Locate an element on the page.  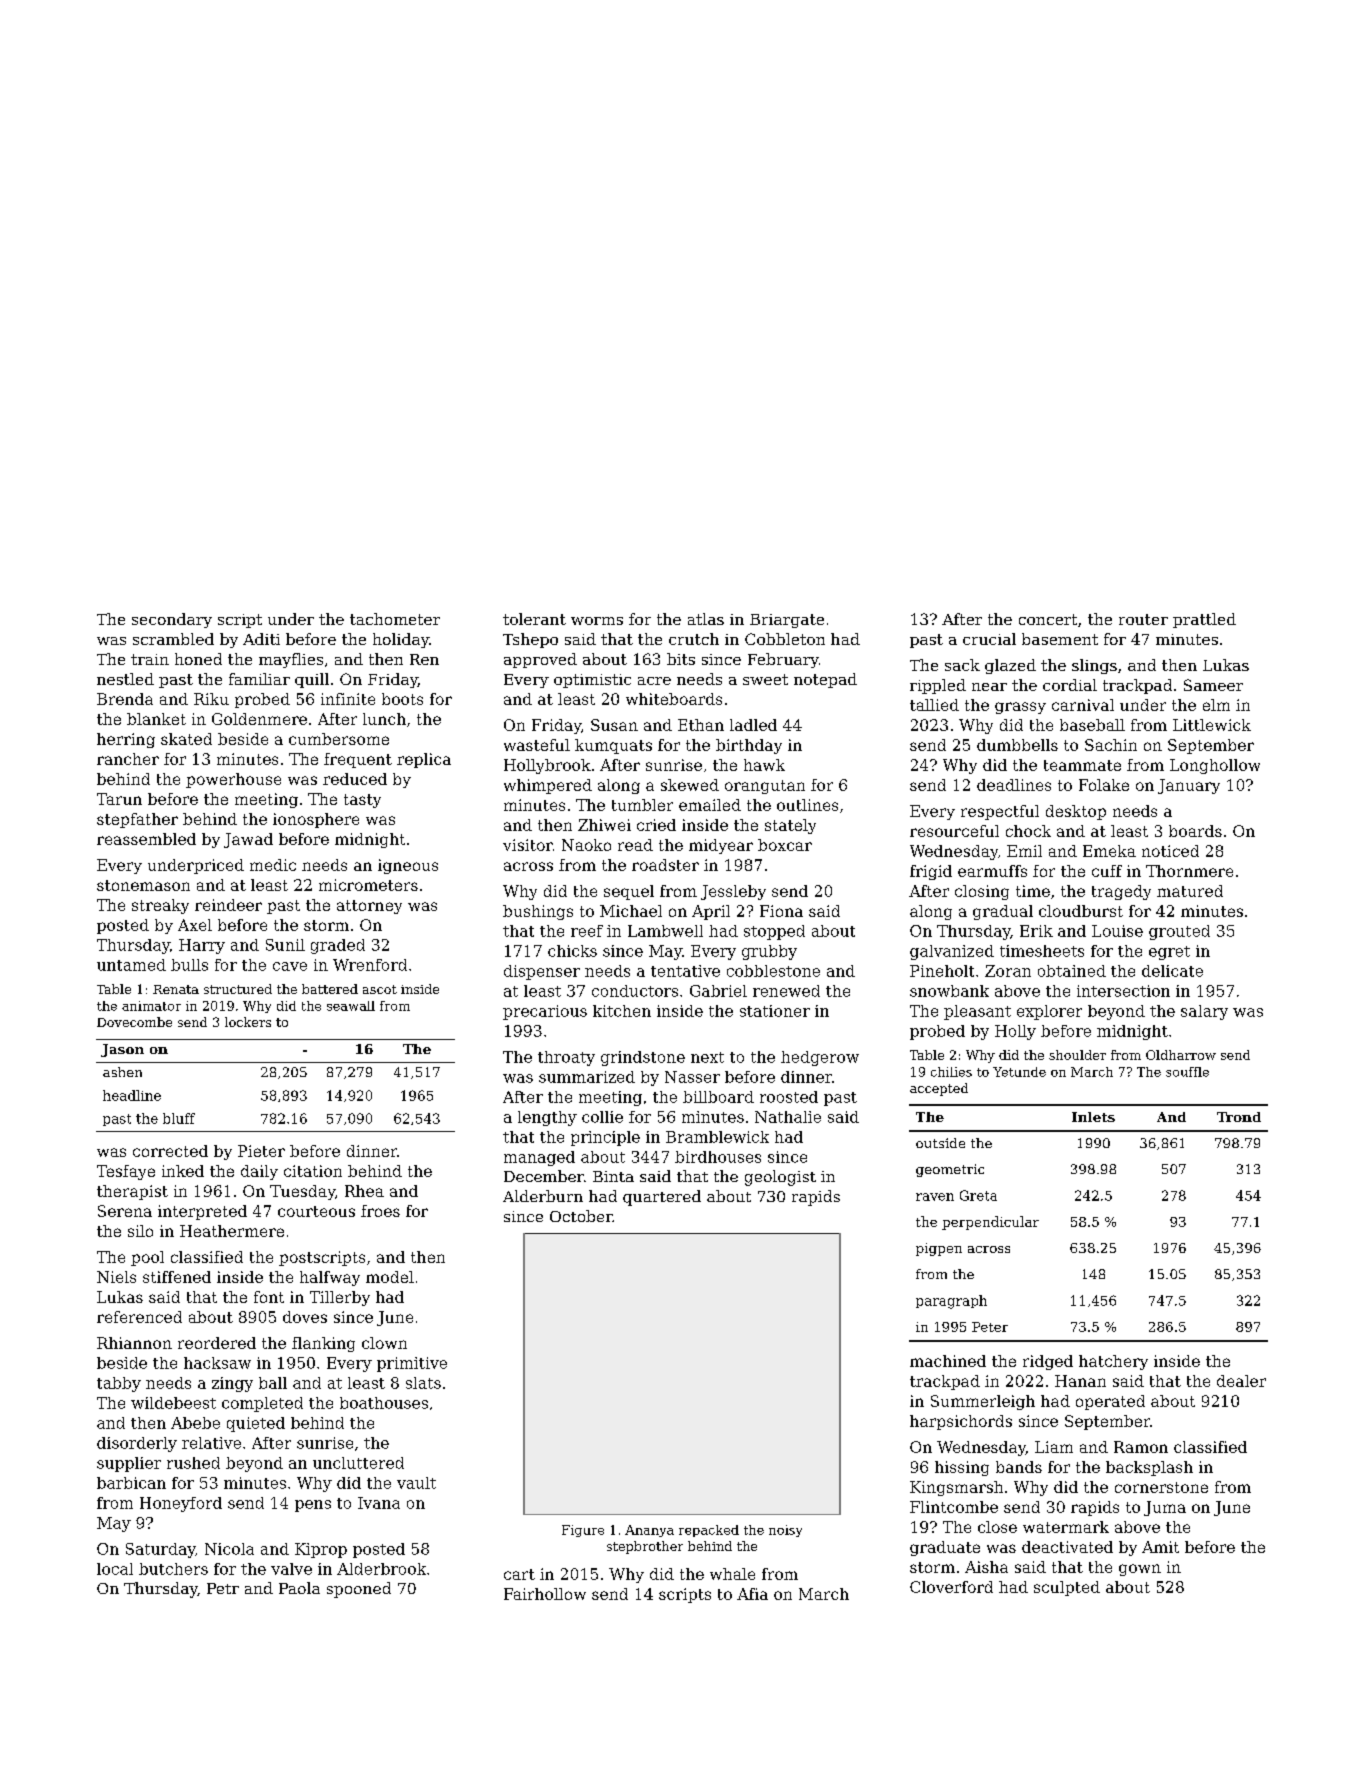
Binta is located at coordinates (613, 1176).
